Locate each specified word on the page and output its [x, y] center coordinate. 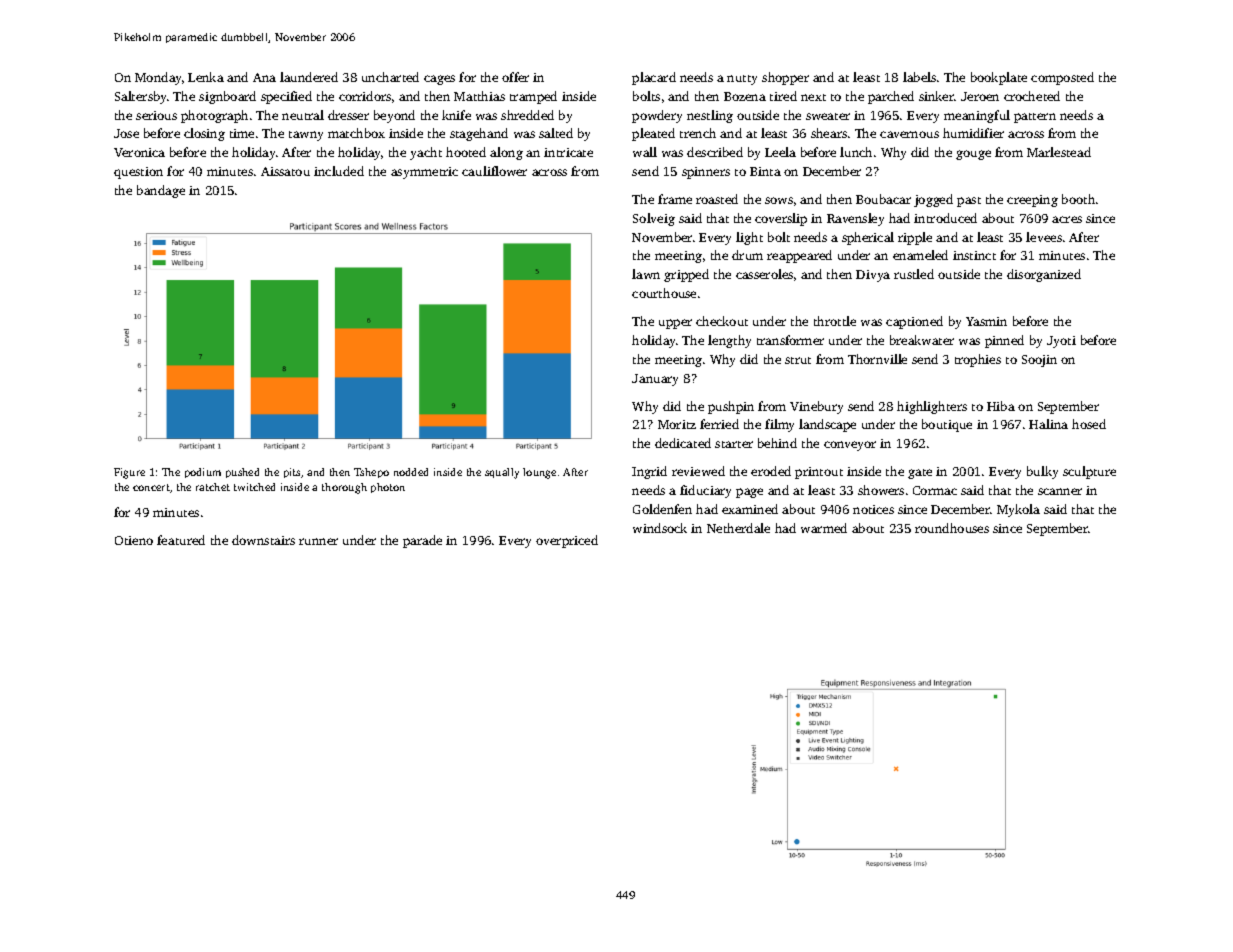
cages [439, 80]
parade [422, 541]
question [138, 173]
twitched [254, 487]
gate [920, 474]
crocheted [1032, 96]
